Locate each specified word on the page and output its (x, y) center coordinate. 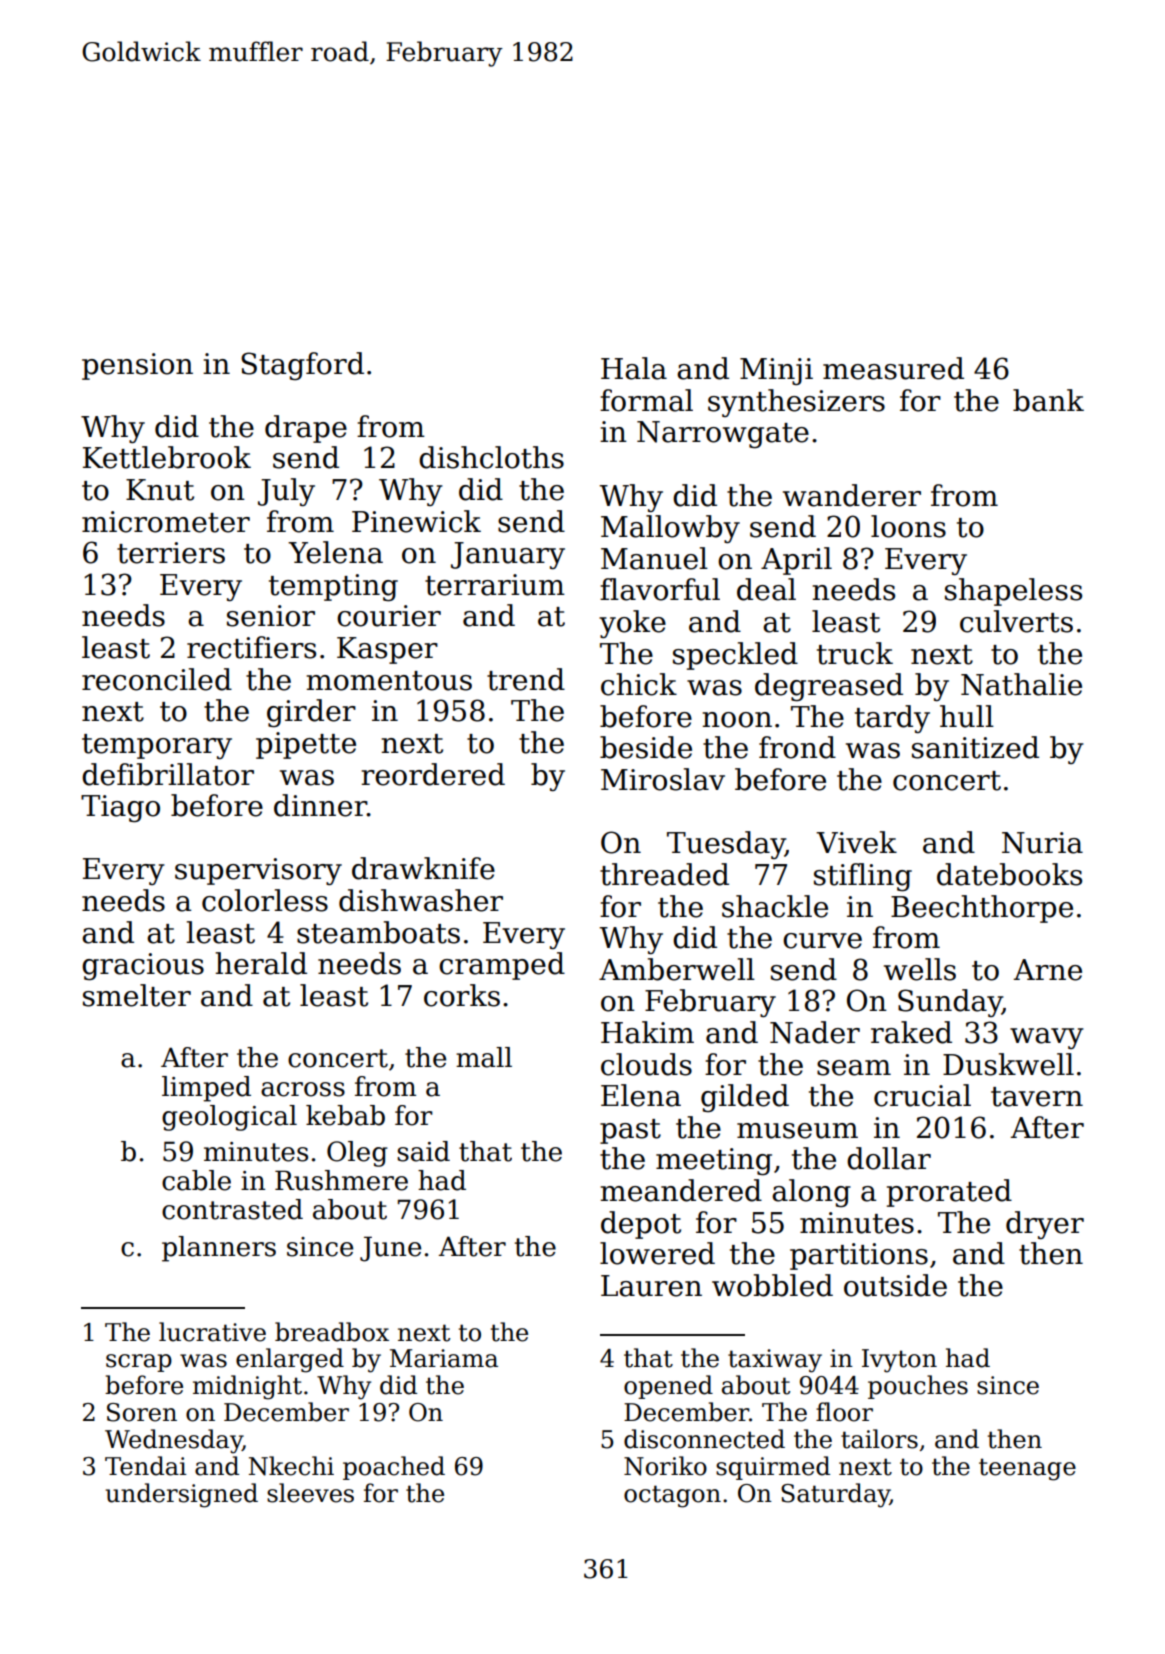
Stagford (302, 366)
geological (229, 1118)
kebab (345, 1115)
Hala (634, 368)
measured (893, 368)
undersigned (181, 1495)
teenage (1027, 1469)
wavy (1047, 1038)
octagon (672, 1496)
